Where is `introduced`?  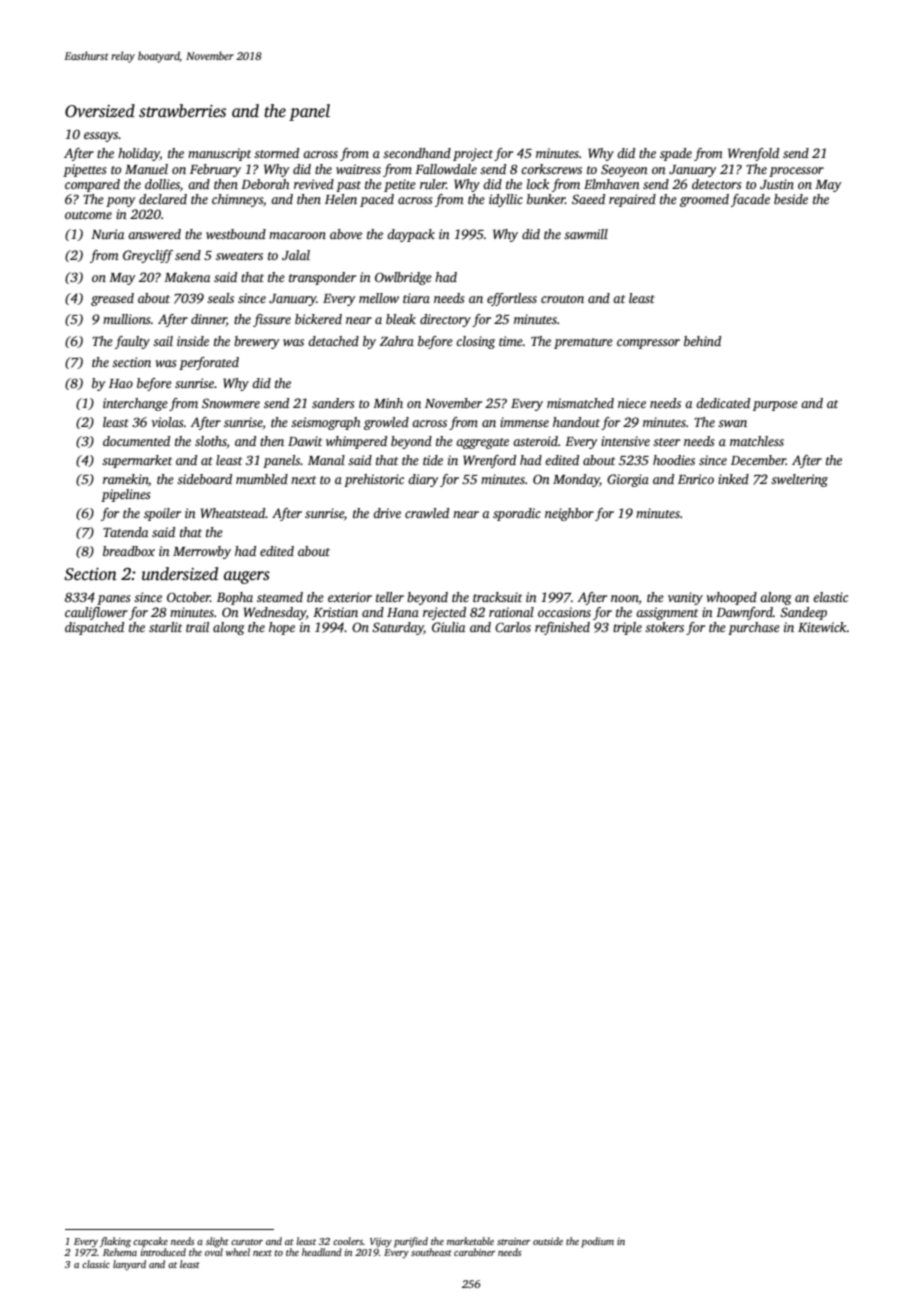 introduced is located at coordinates (163, 1252).
